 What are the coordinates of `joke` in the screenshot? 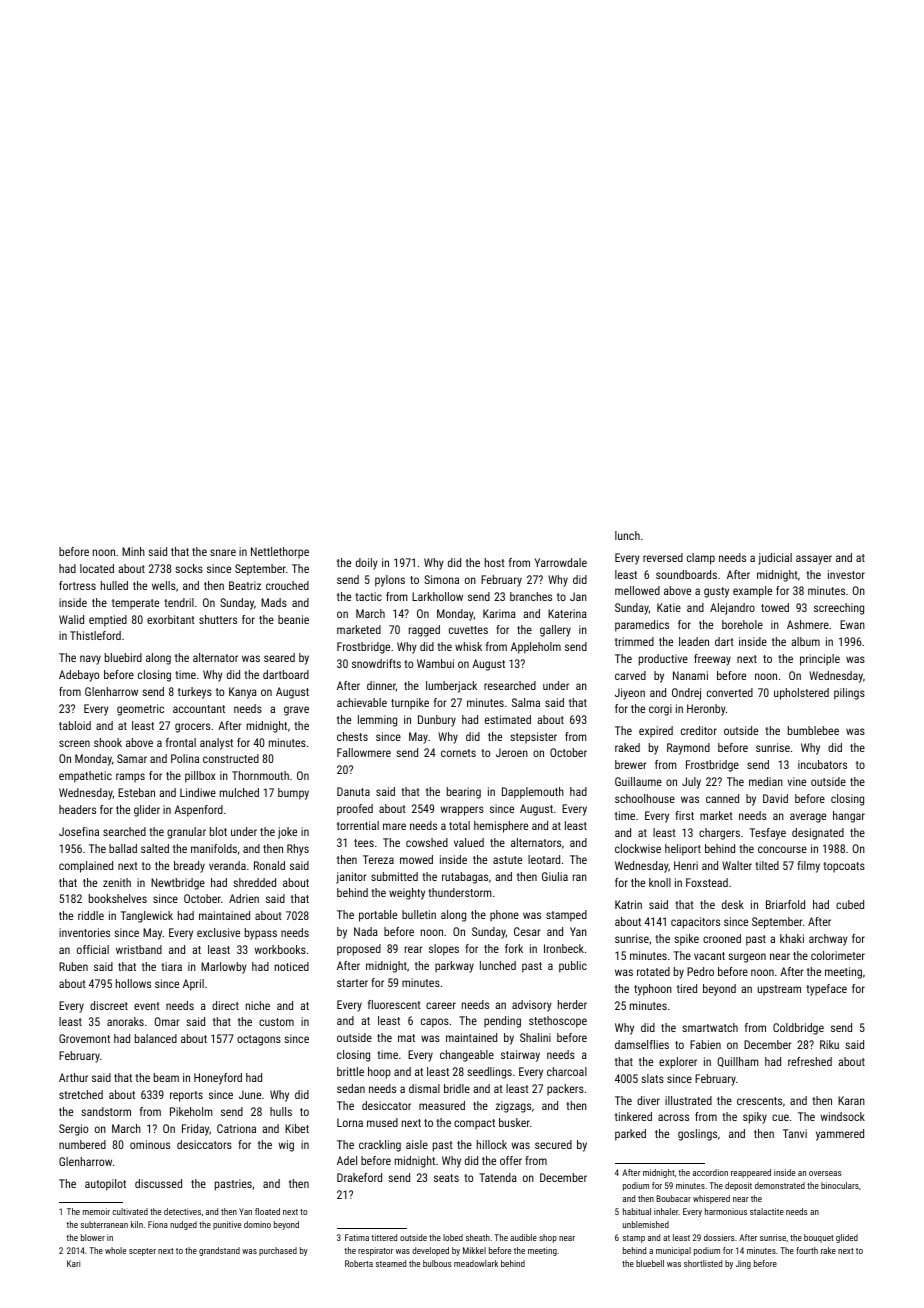 It's located at (287, 833).
